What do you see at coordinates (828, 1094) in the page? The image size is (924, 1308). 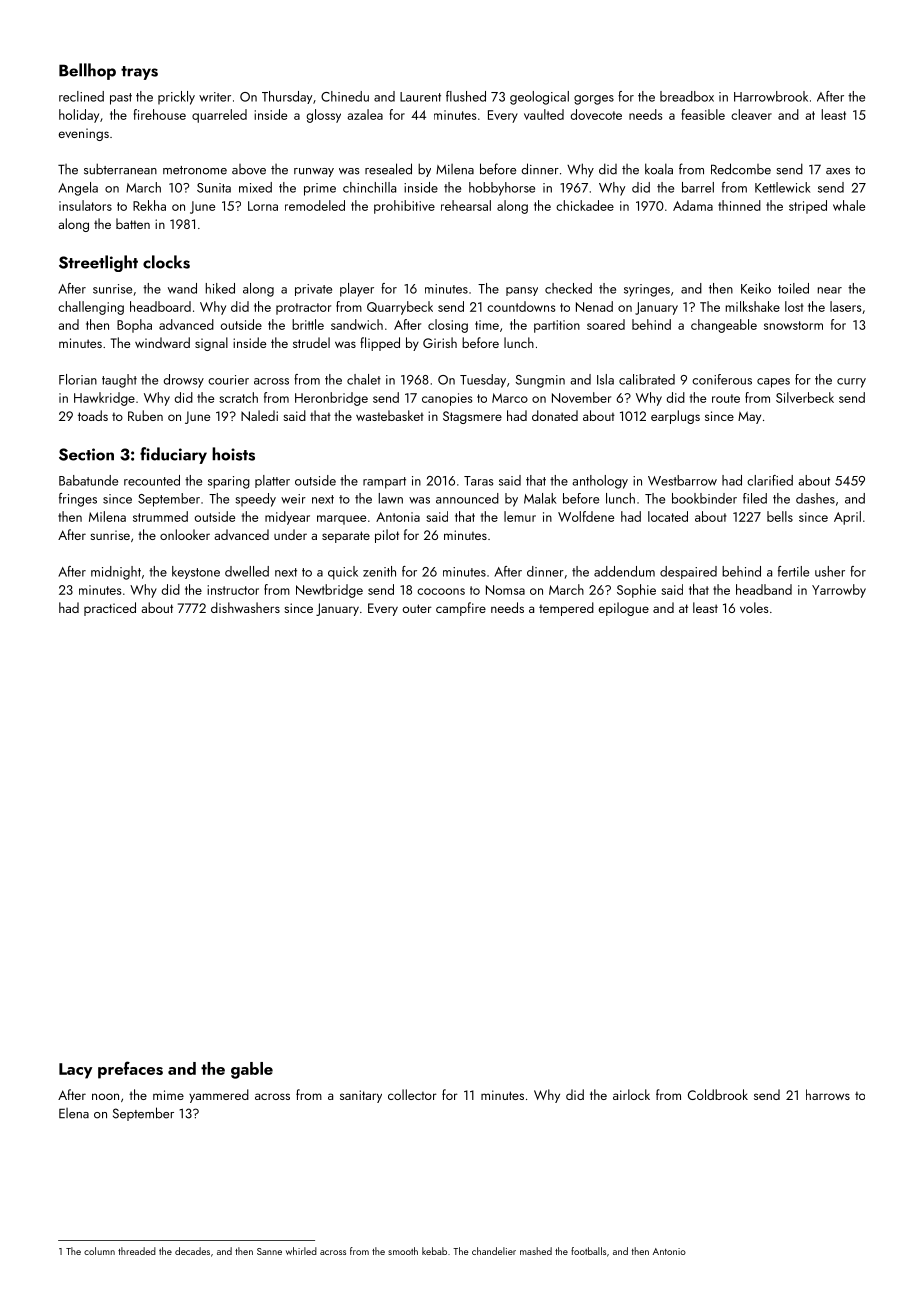 I see `harrows` at bounding box center [828, 1094].
